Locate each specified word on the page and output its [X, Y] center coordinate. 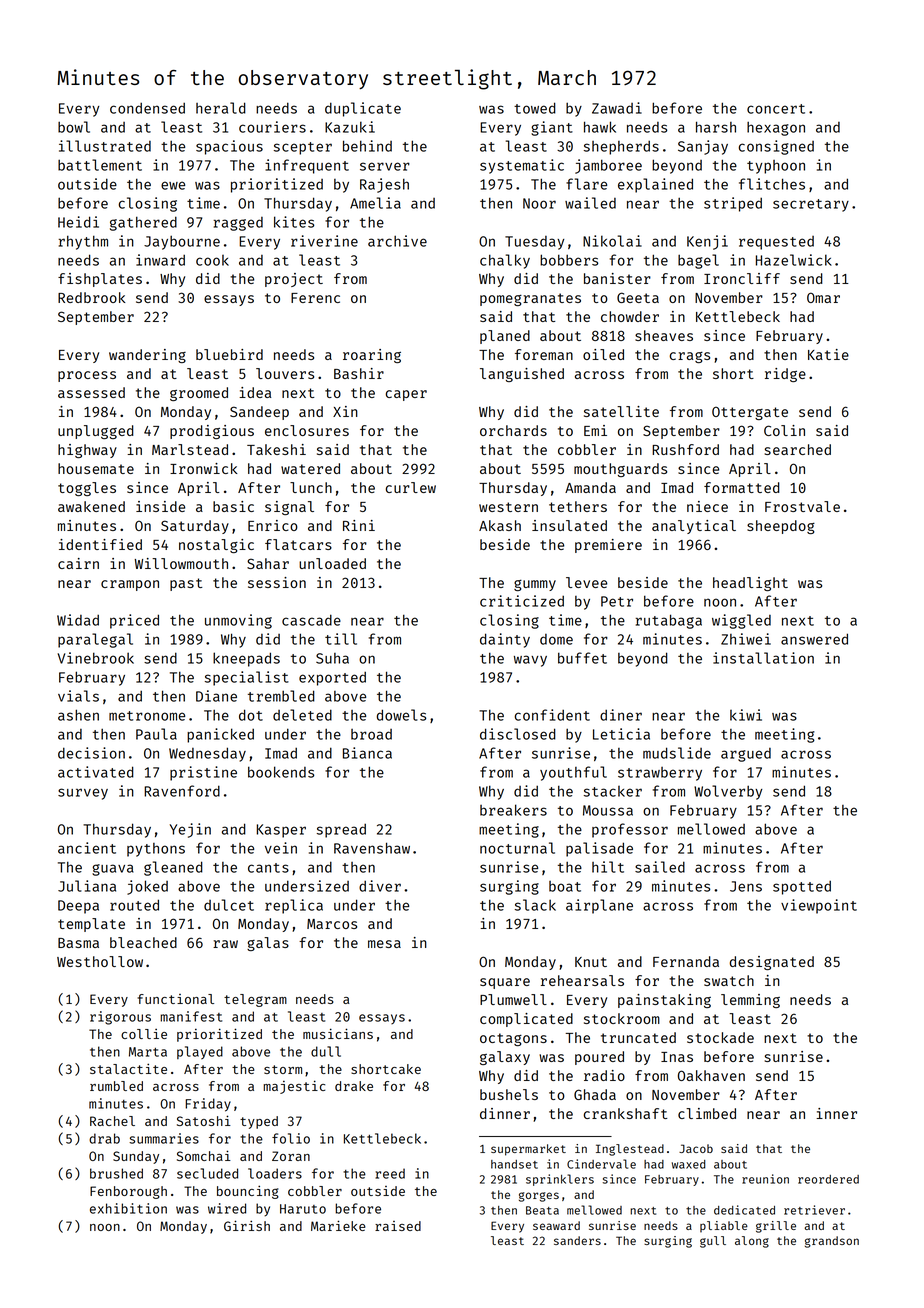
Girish [247, 1225]
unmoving [238, 621]
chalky [505, 261]
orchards [513, 430]
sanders [577, 1240]
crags [690, 357]
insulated [569, 525]
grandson [832, 1242]
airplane [599, 906]
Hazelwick [794, 260]
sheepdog [781, 527]
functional [175, 999]
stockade [720, 1037]
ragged [238, 224]
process [87, 376]
